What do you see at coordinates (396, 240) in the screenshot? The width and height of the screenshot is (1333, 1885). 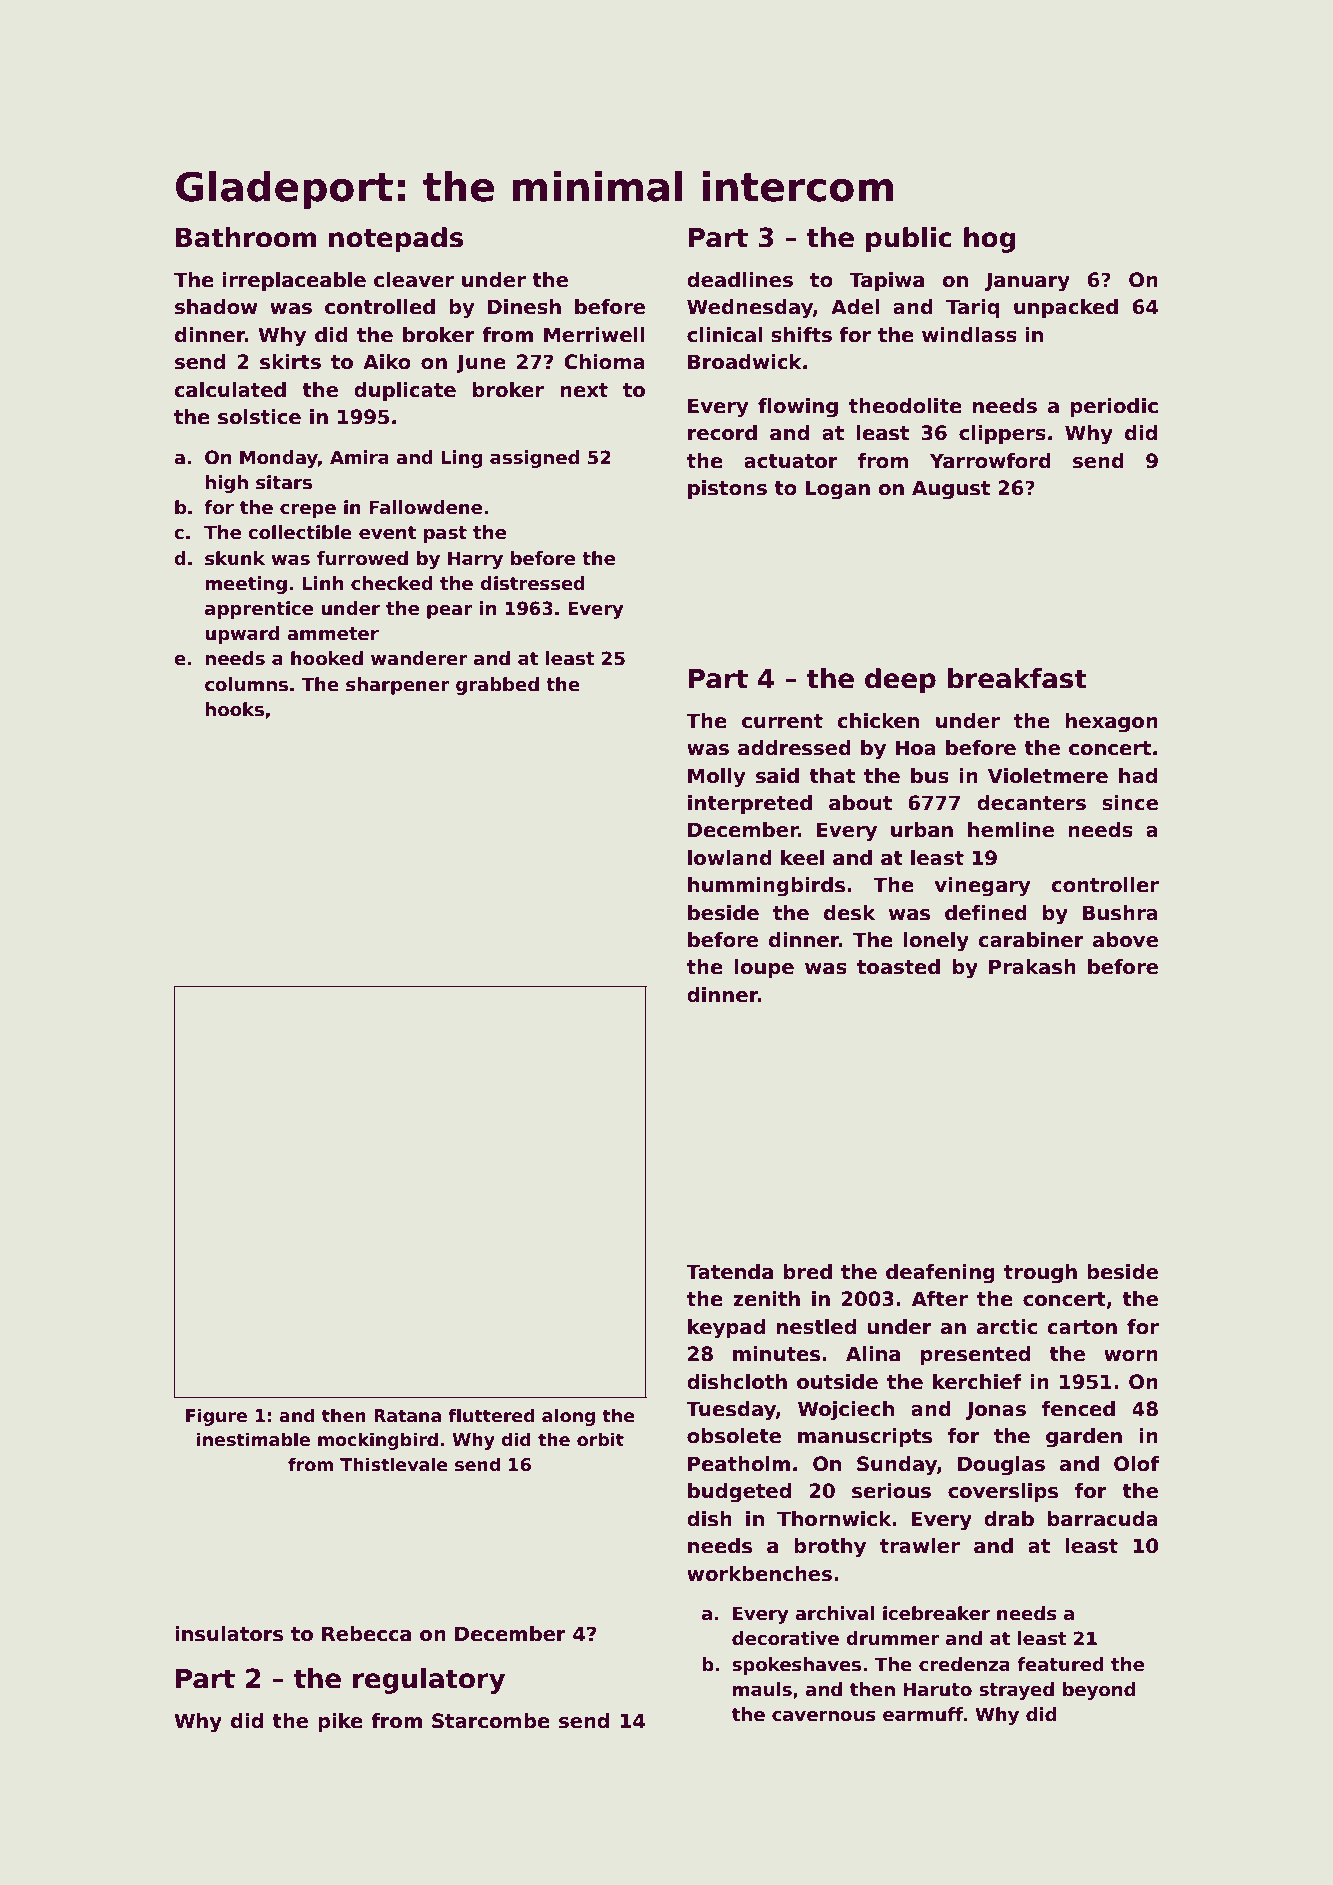 I see `notepads` at bounding box center [396, 240].
